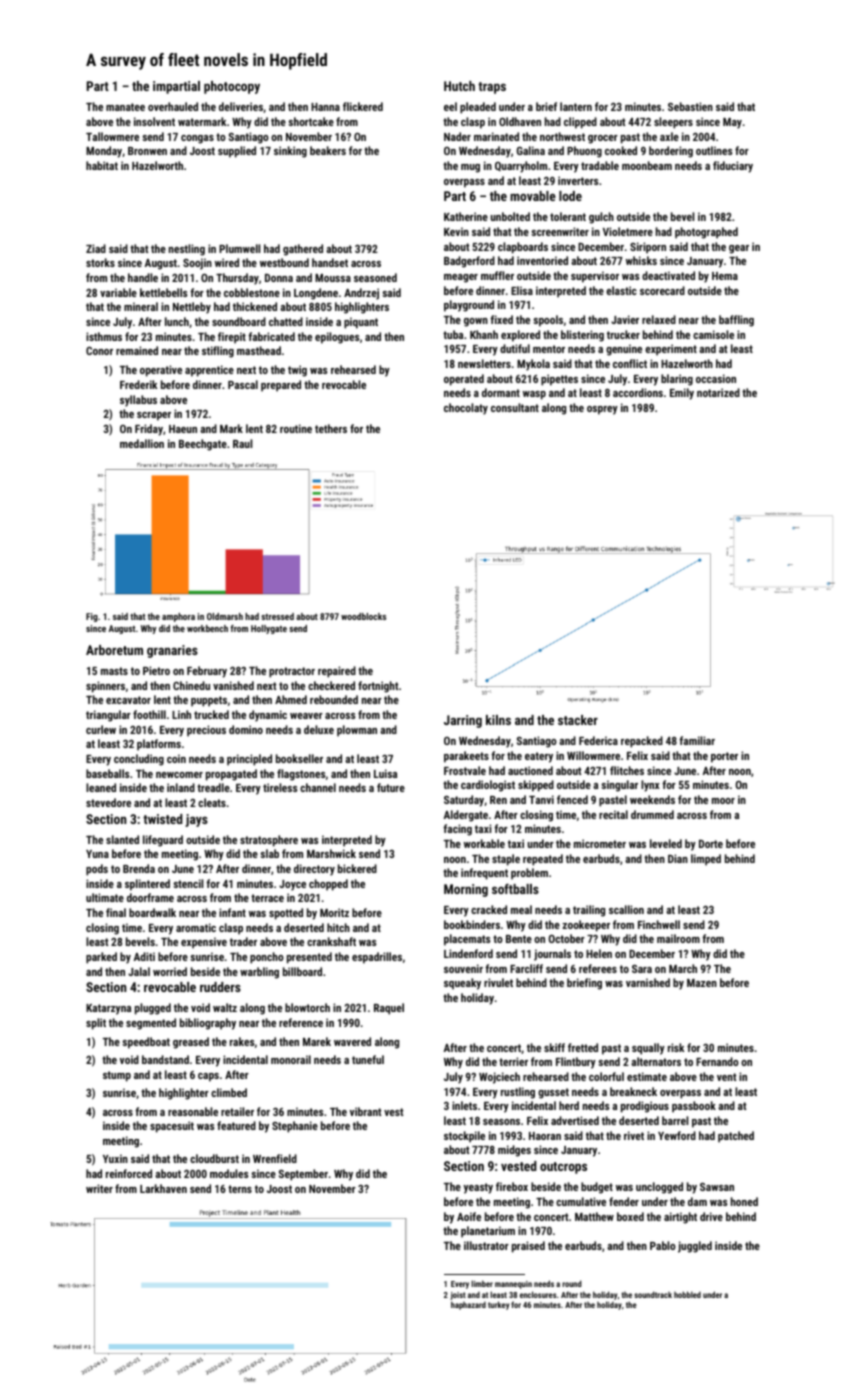 Image resolution: width=849 pixels, height=1400 pixels. Describe the element at coordinates (191, 1043) in the page. I see `greased` at that location.
